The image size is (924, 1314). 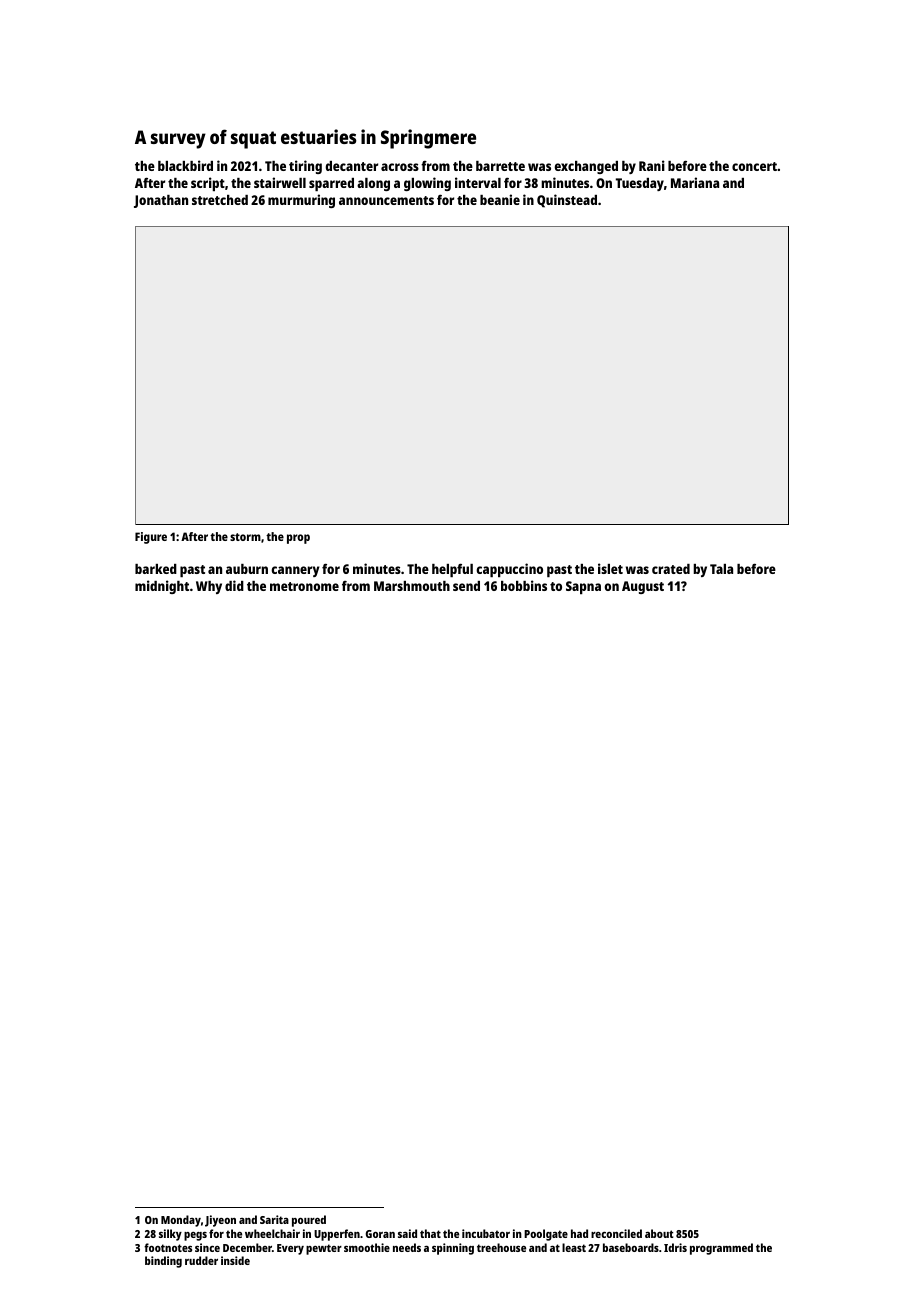 I want to click on Tala, so click(x=721, y=569).
